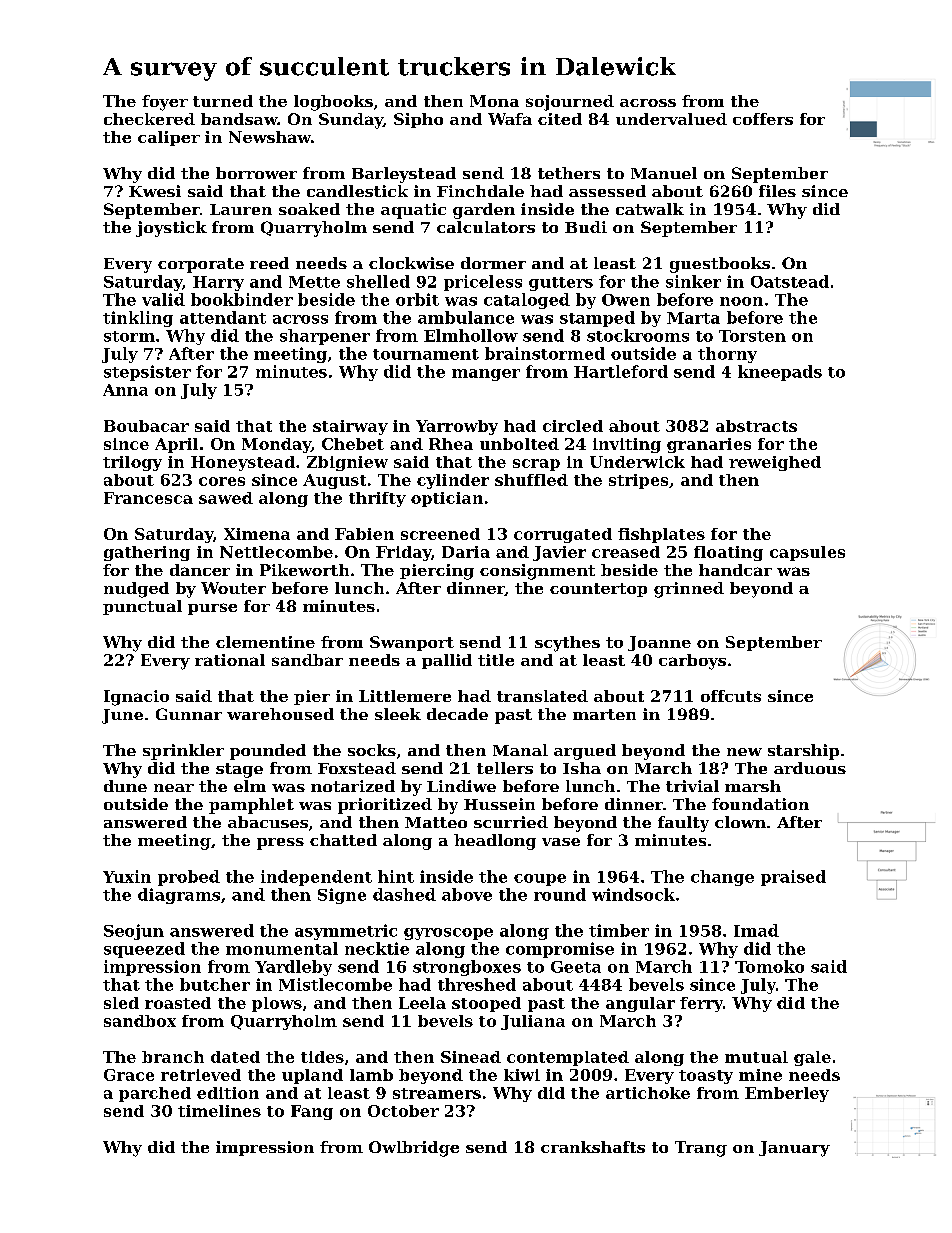 This image has height=1233, width=952. Describe the element at coordinates (243, 463) in the image. I see `Honeystead` at that location.
